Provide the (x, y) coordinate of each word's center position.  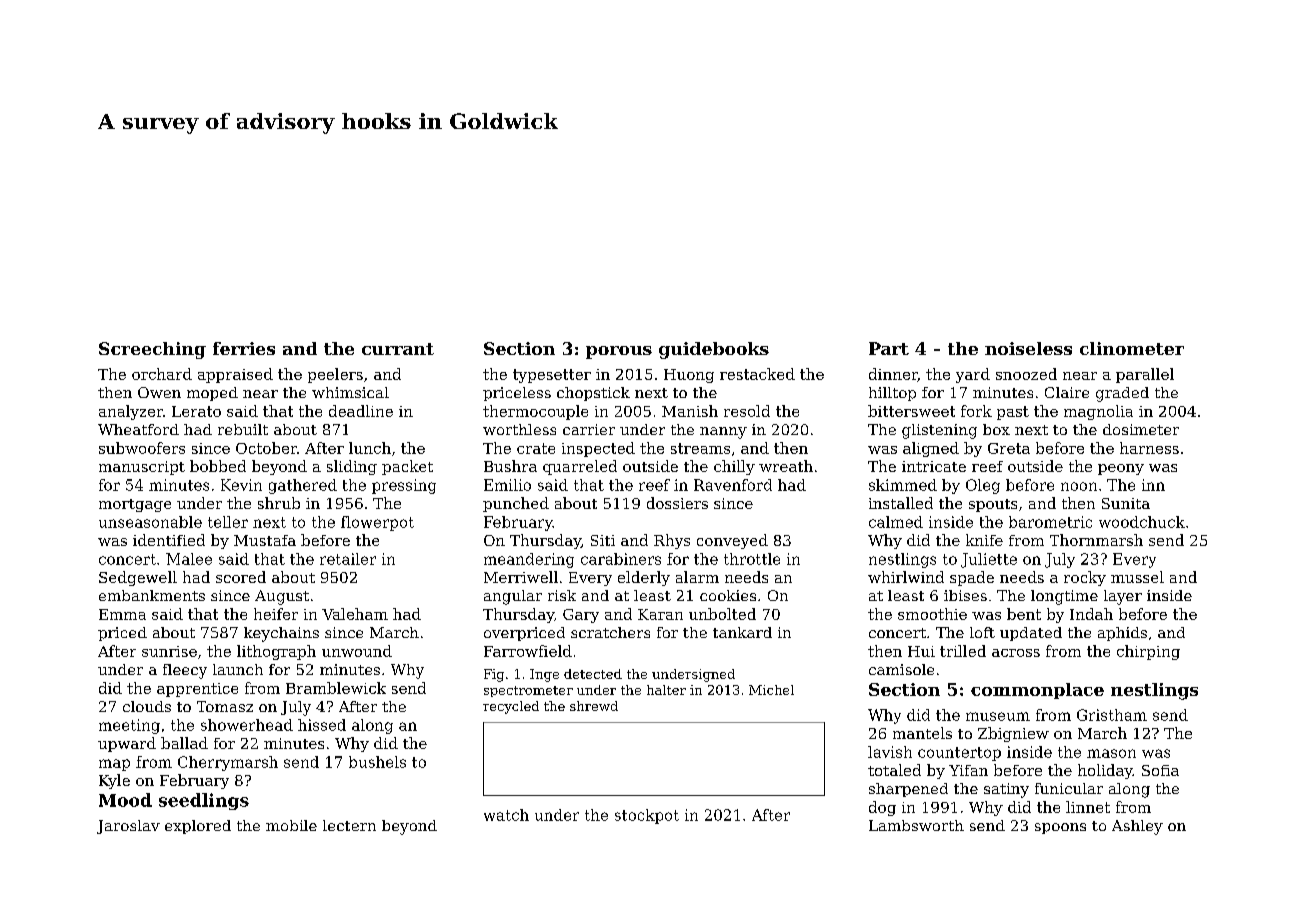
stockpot (647, 816)
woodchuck (1142, 522)
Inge (544, 675)
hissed (322, 725)
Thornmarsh (1096, 540)
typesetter (552, 376)
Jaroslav (128, 827)
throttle (752, 559)
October (266, 448)
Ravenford (733, 485)
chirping (1148, 652)
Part (889, 348)
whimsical (350, 392)
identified (169, 540)
